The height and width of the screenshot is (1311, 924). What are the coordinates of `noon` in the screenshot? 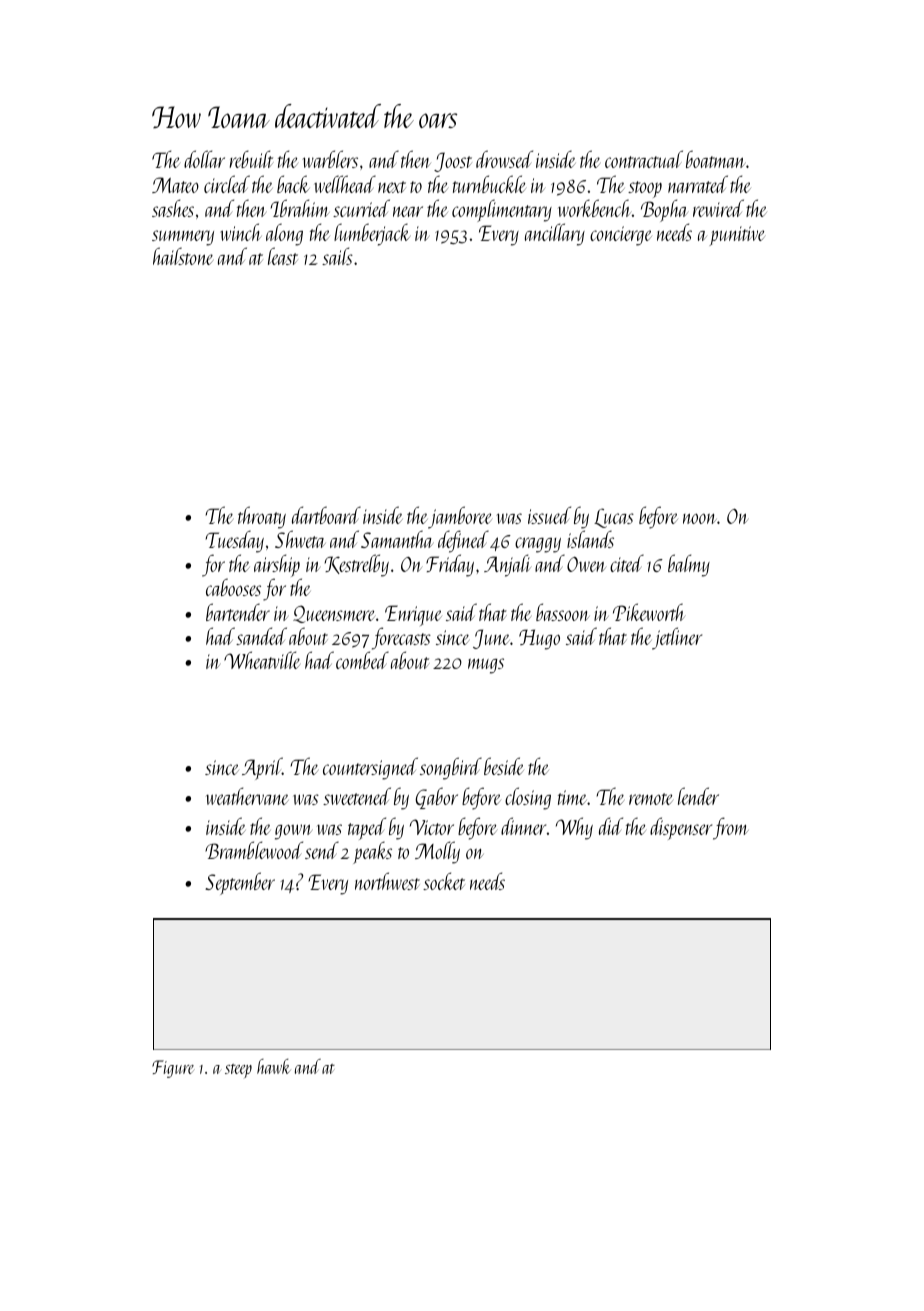 It's located at (700, 518).
